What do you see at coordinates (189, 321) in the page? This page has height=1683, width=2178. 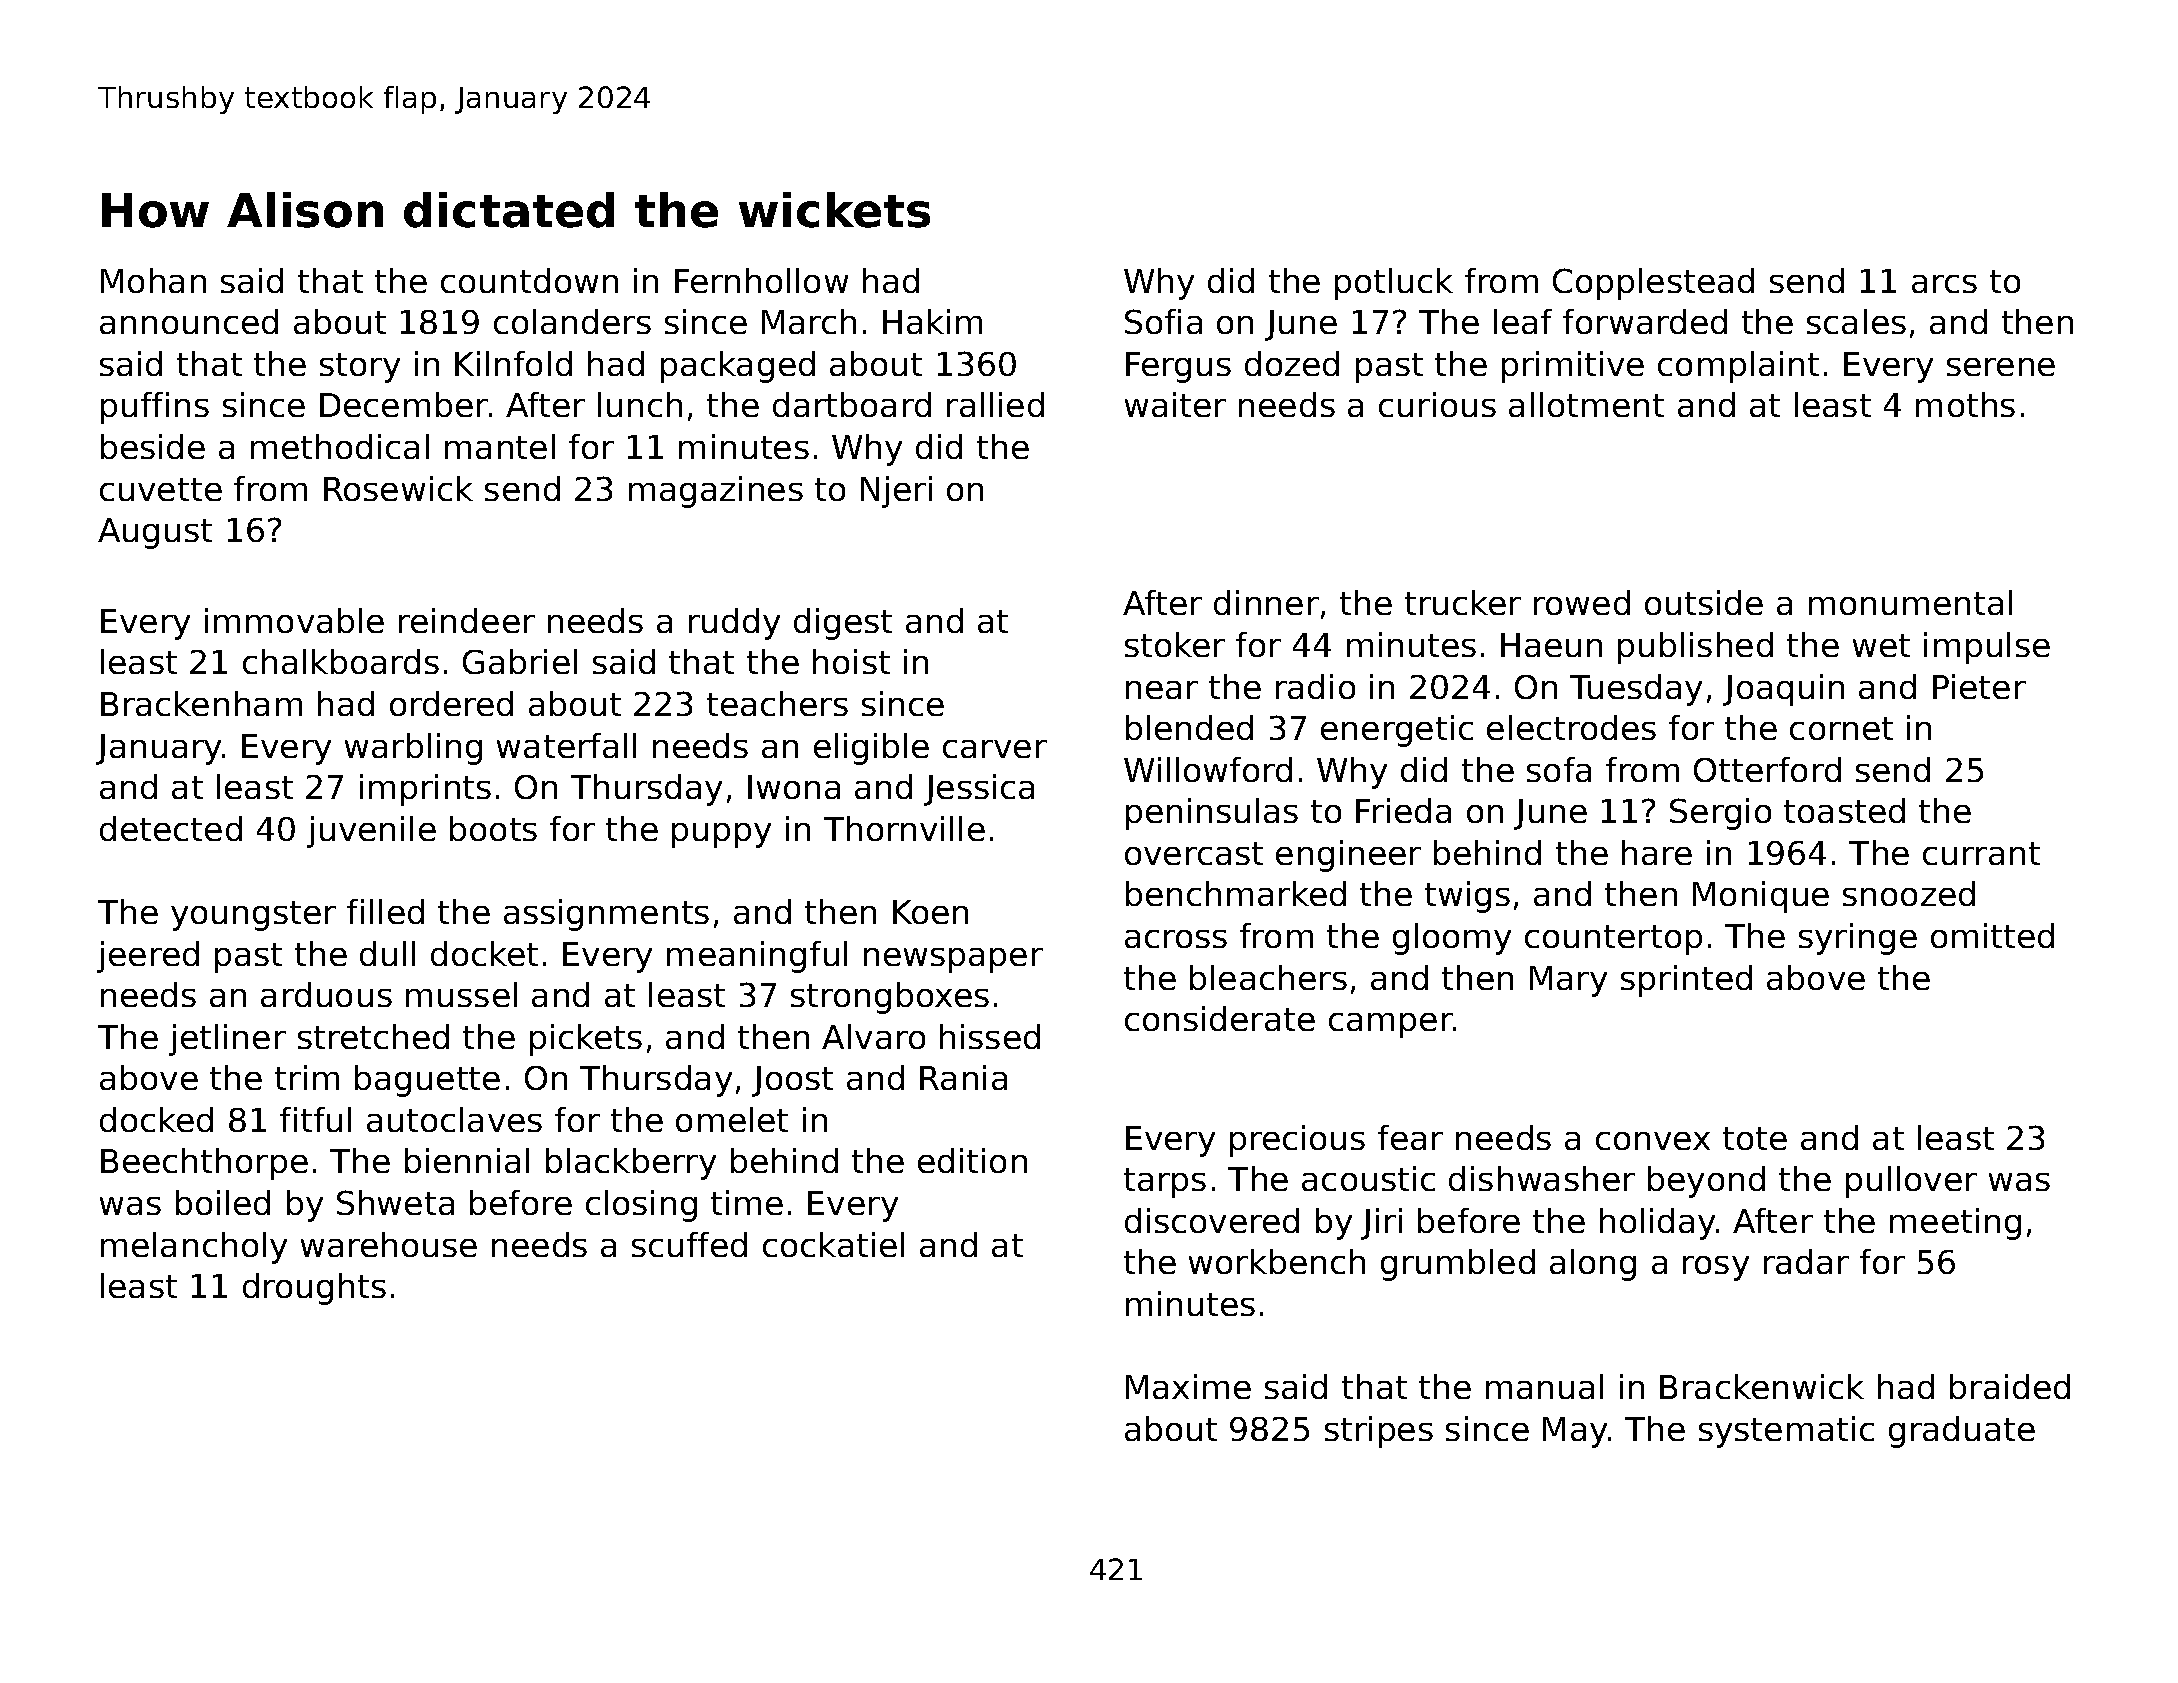 I see `announced` at bounding box center [189, 321].
